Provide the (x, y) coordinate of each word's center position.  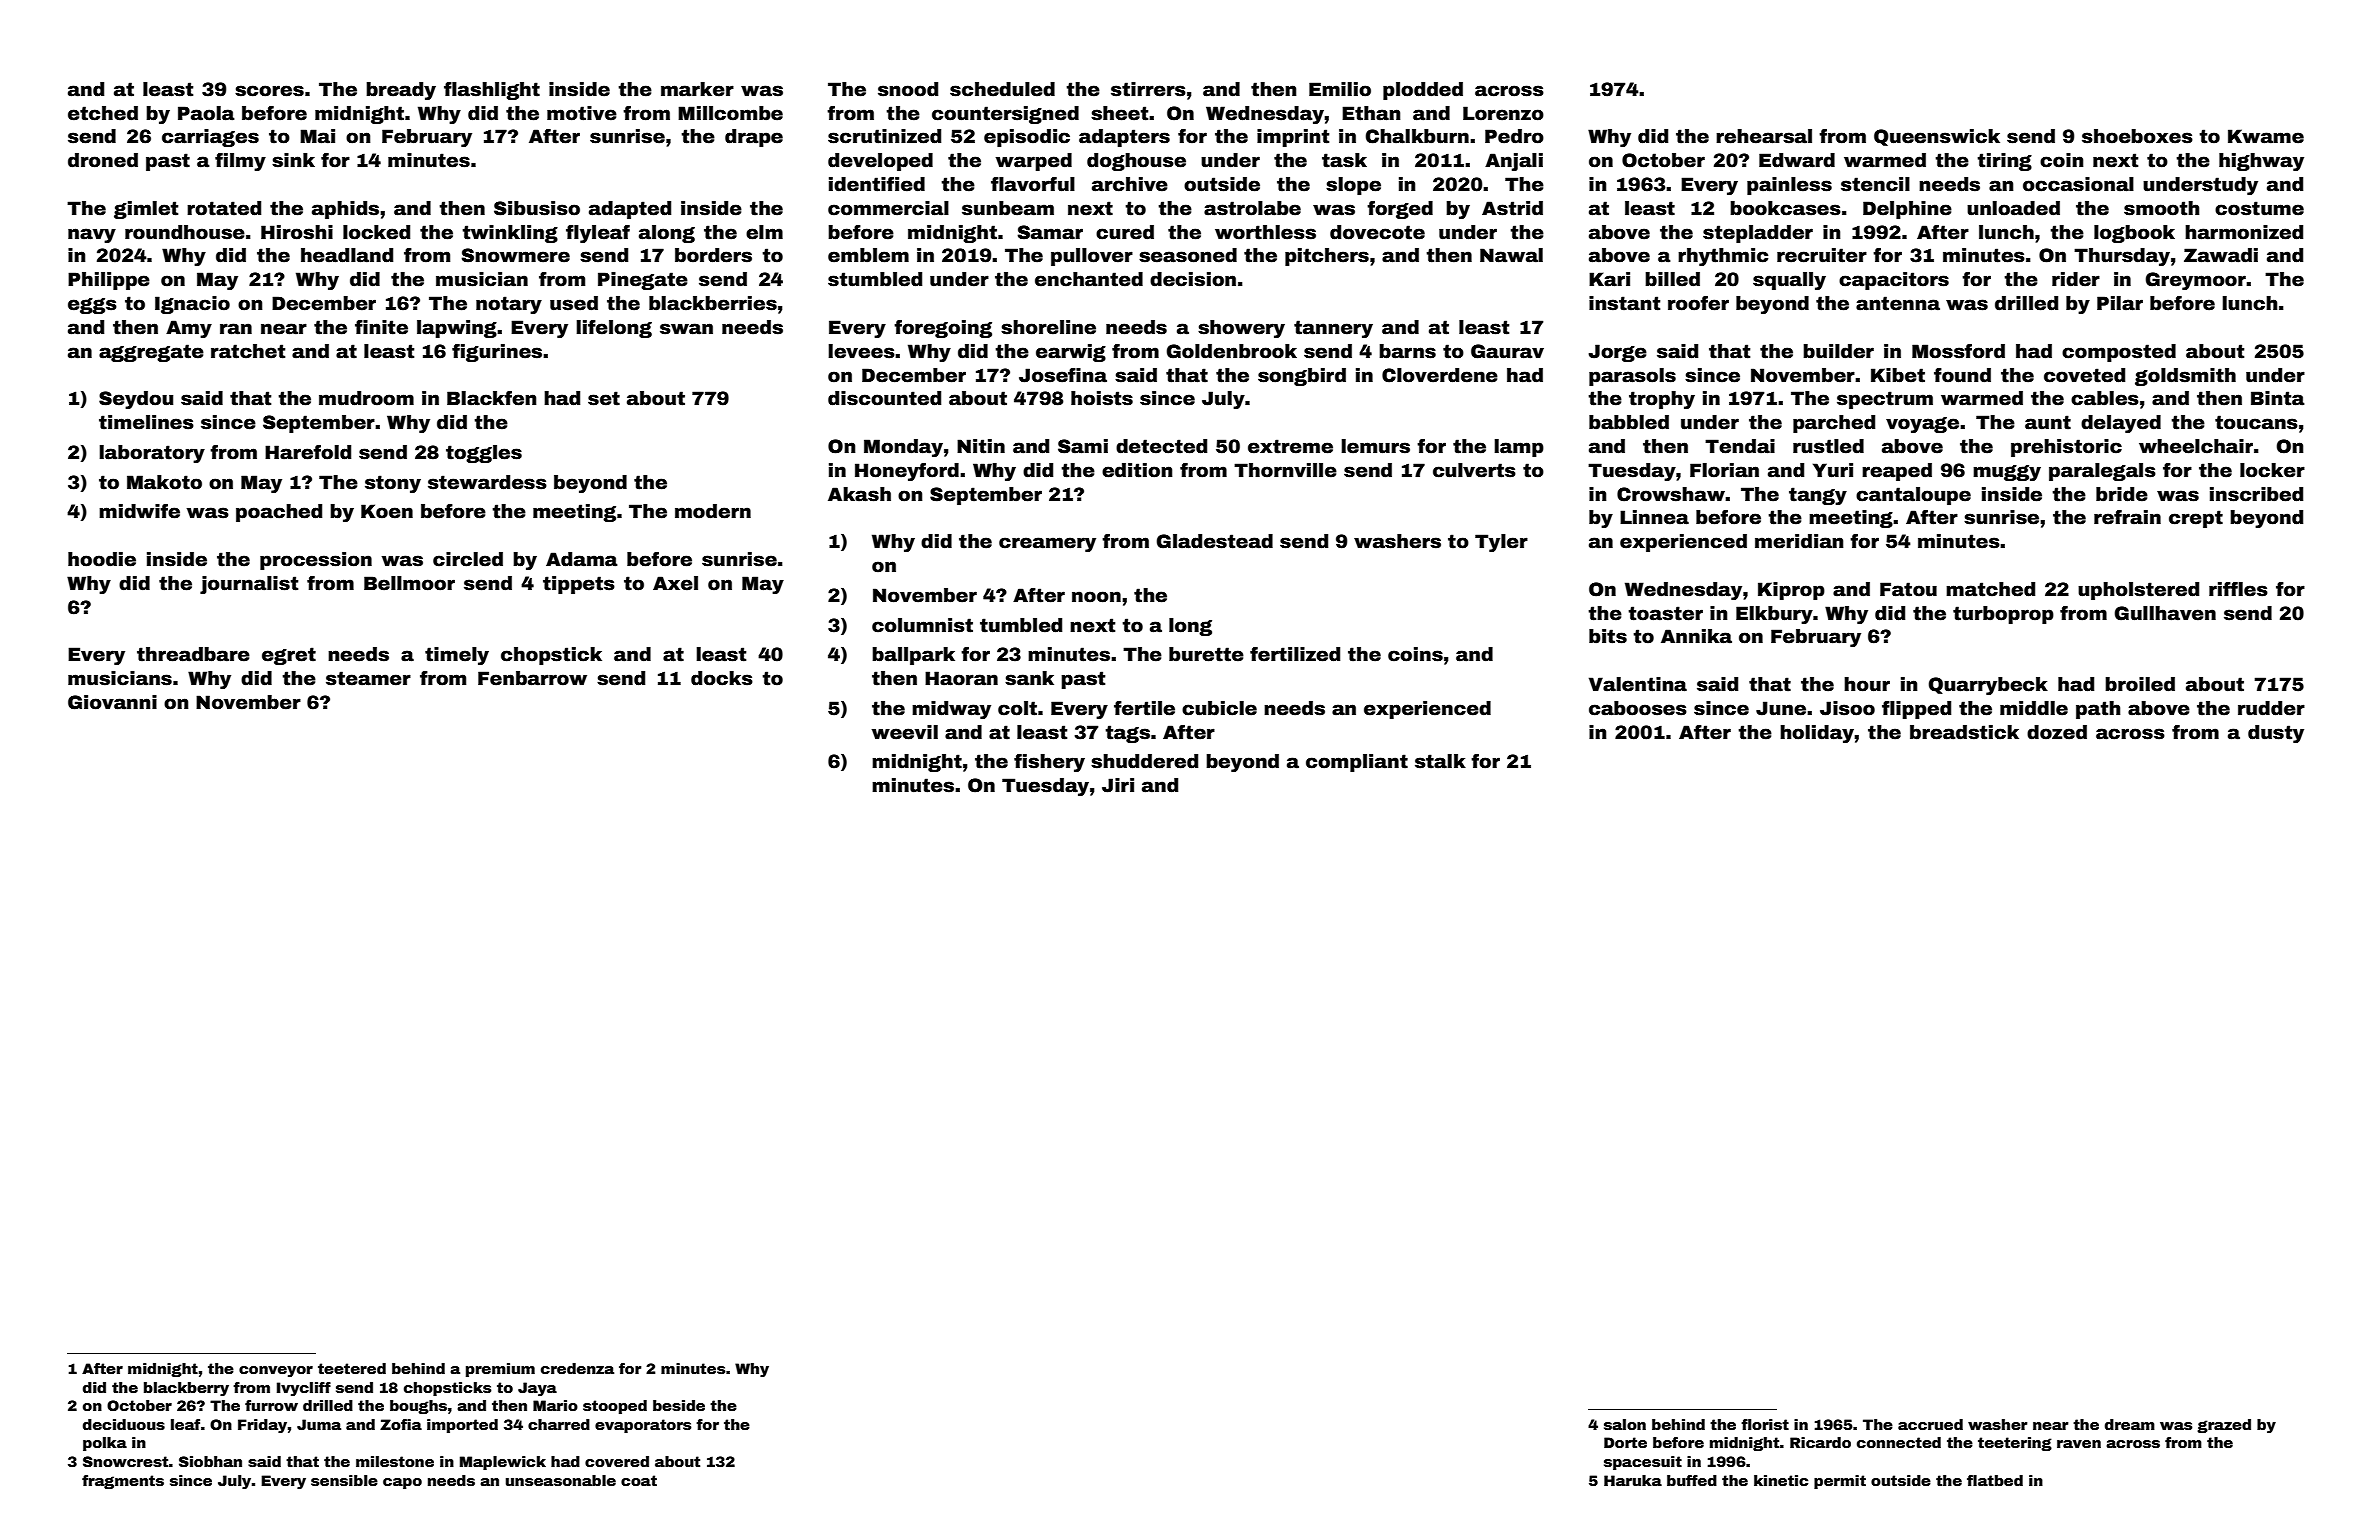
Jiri (1118, 785)
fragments (123, 1482)
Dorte (1625, 1442)
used (574, 303)
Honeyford (907, 472)
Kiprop (1791, 591)
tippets (579, 585)
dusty (2276, 734)
